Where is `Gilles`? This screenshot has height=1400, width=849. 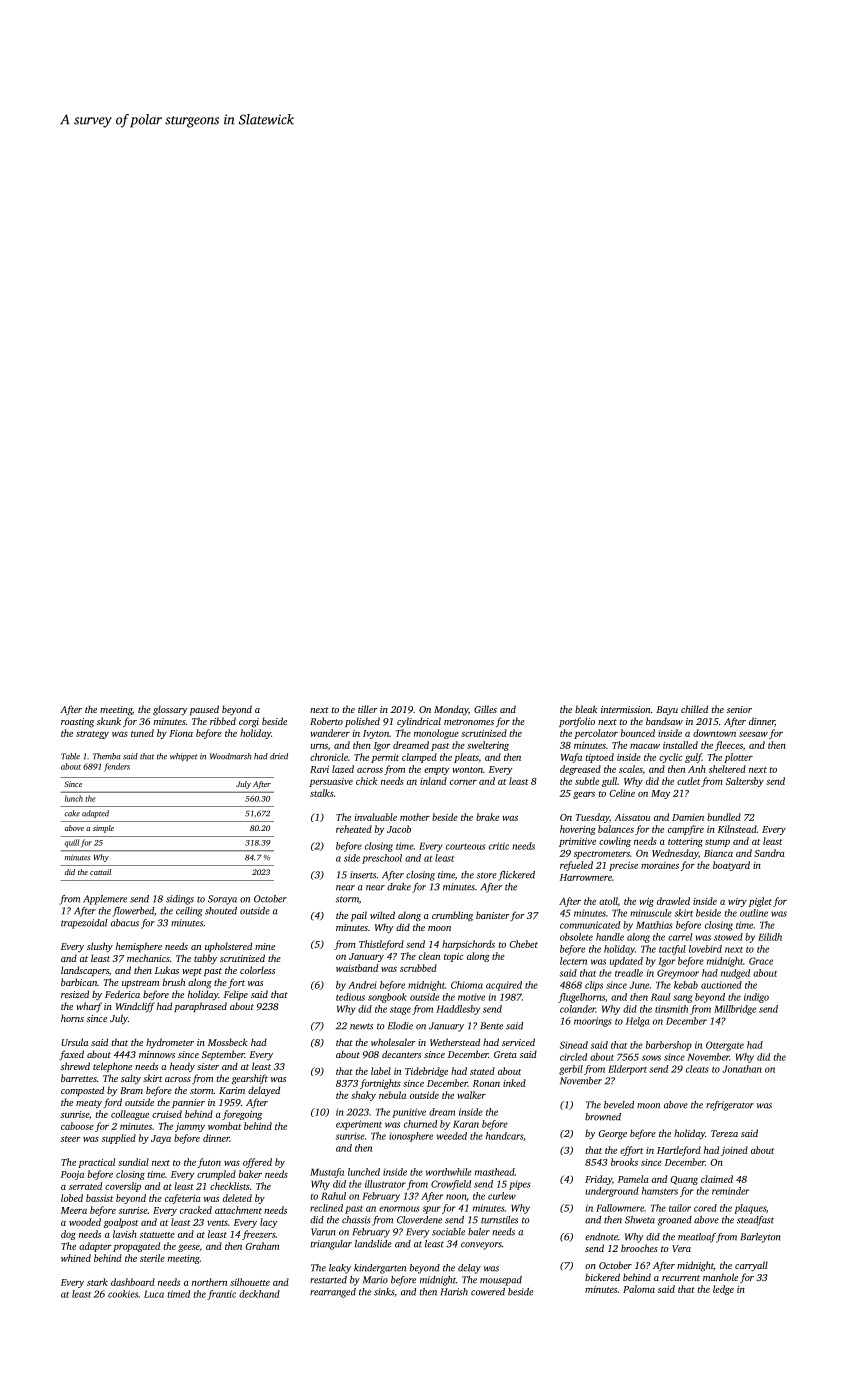 Gilles is located at coordinates (485, 709).
